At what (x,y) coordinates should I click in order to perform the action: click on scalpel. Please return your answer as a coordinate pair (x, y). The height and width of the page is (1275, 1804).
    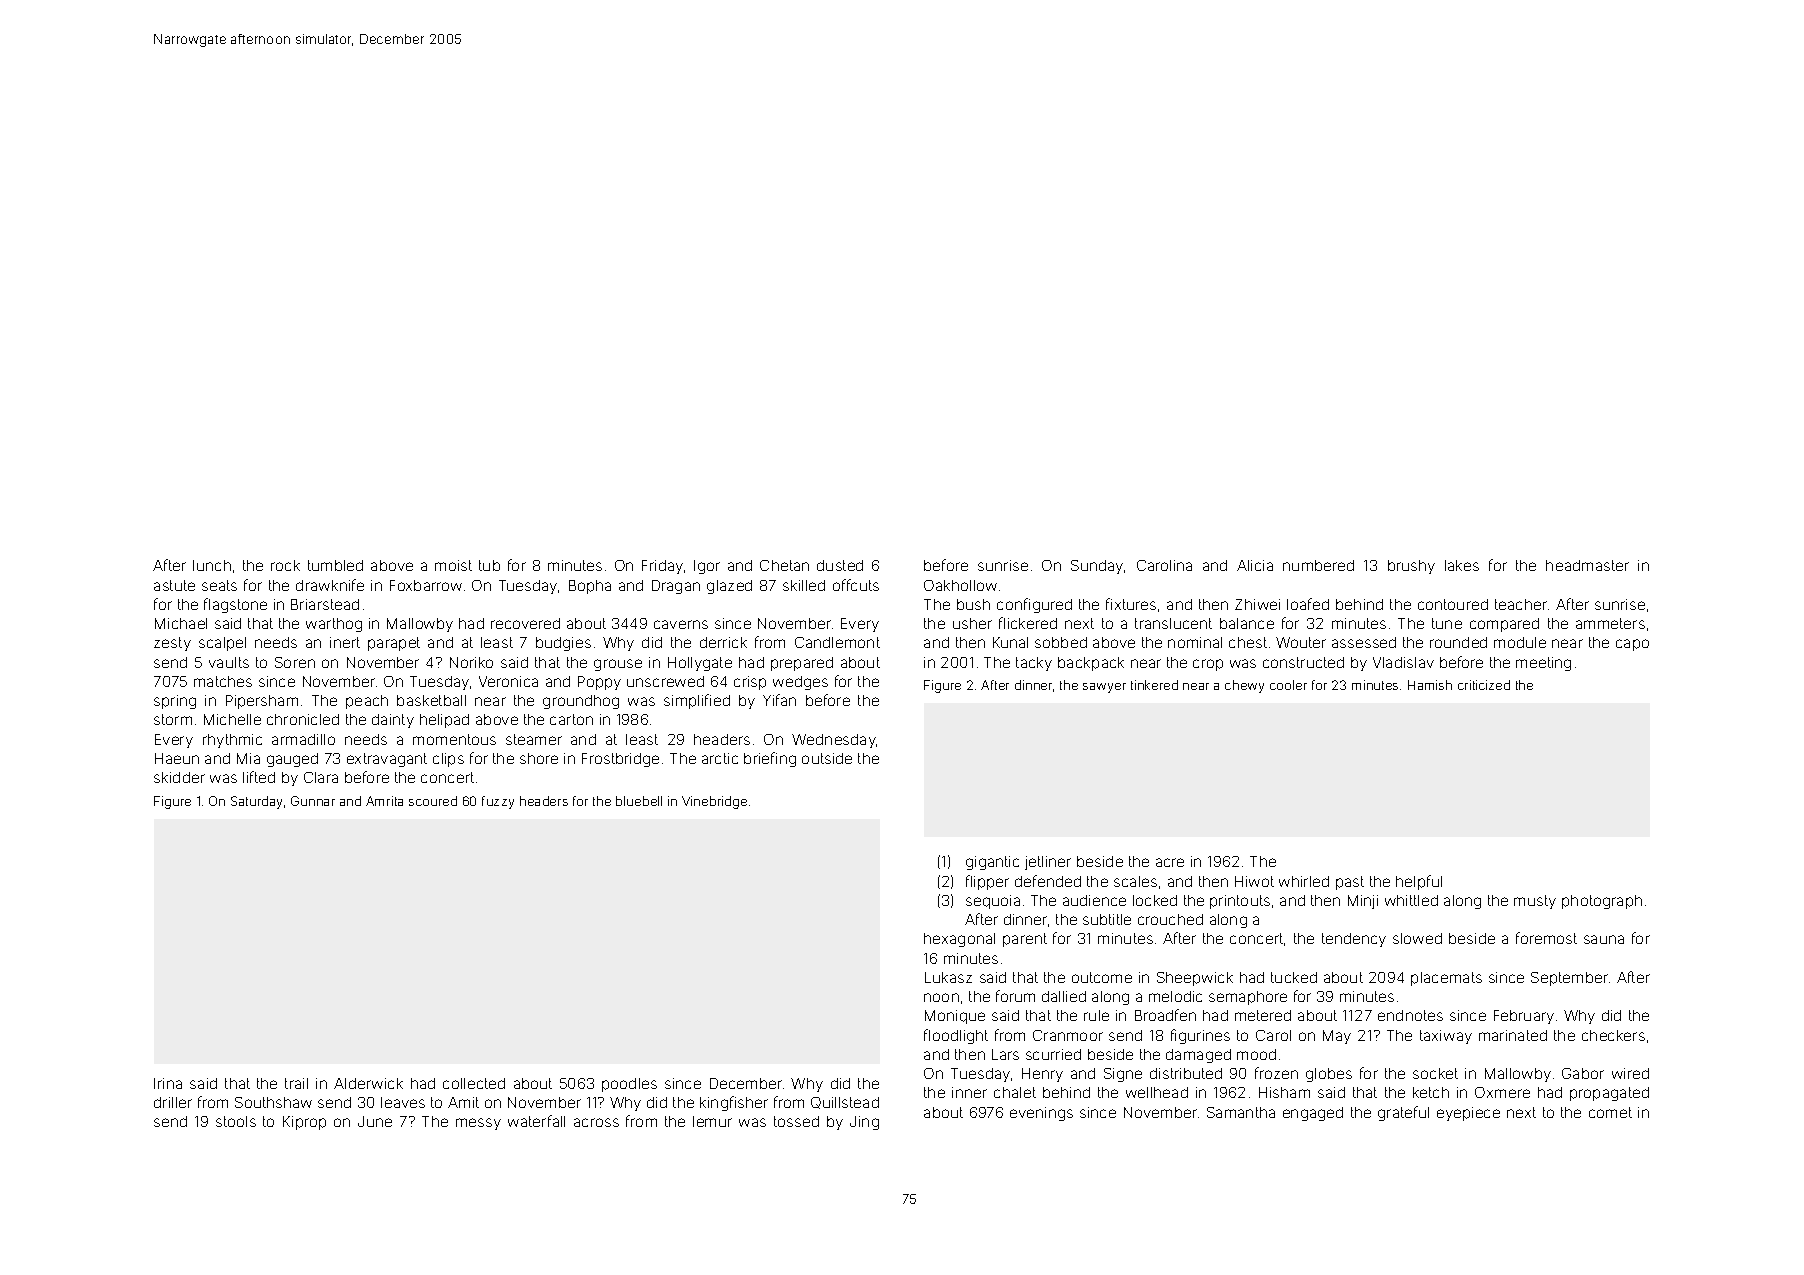
    Looking at the image, I should click on (222, 644).
